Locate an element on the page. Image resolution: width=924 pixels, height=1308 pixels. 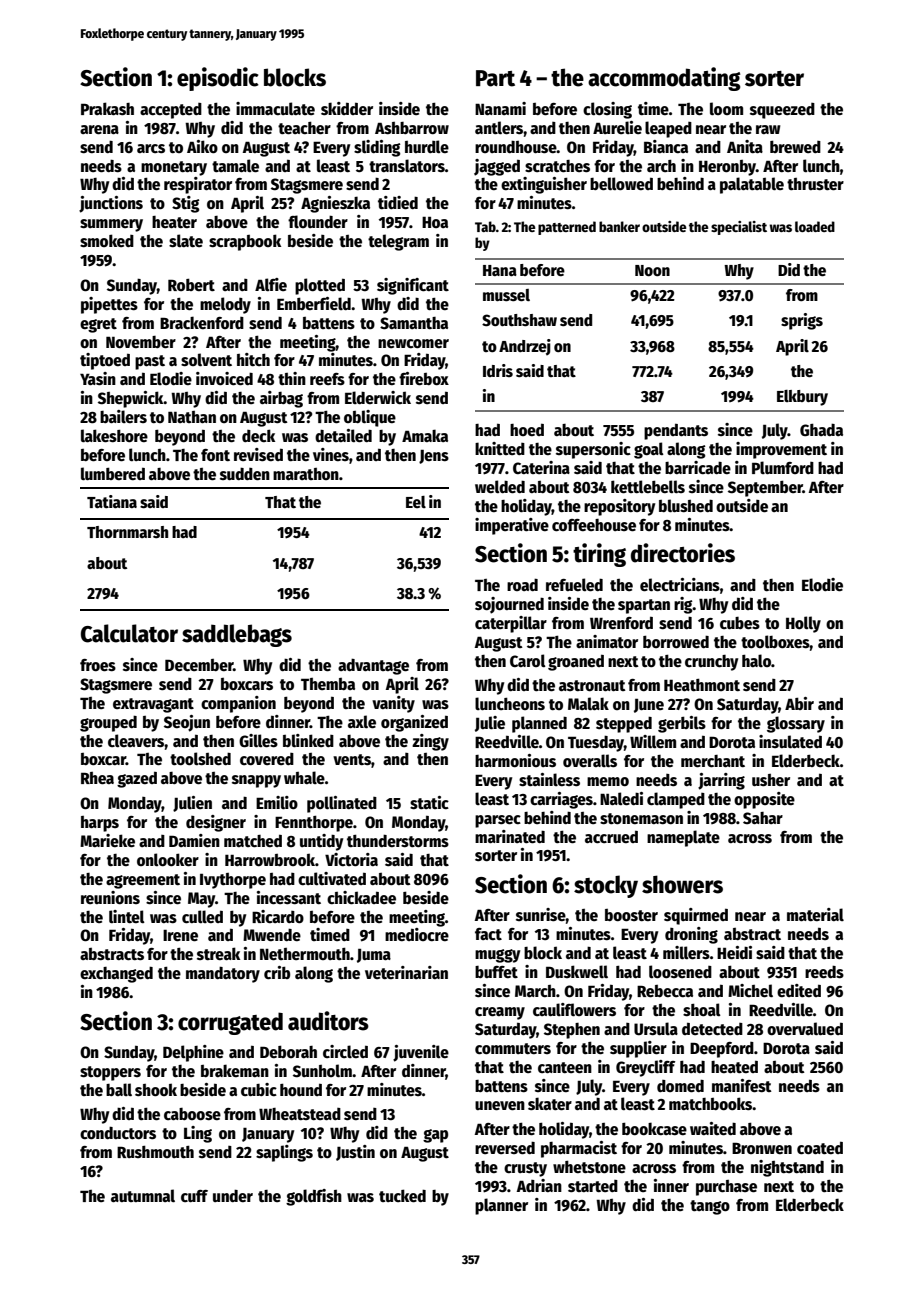
gap is located at coordinates (435, 1136).
